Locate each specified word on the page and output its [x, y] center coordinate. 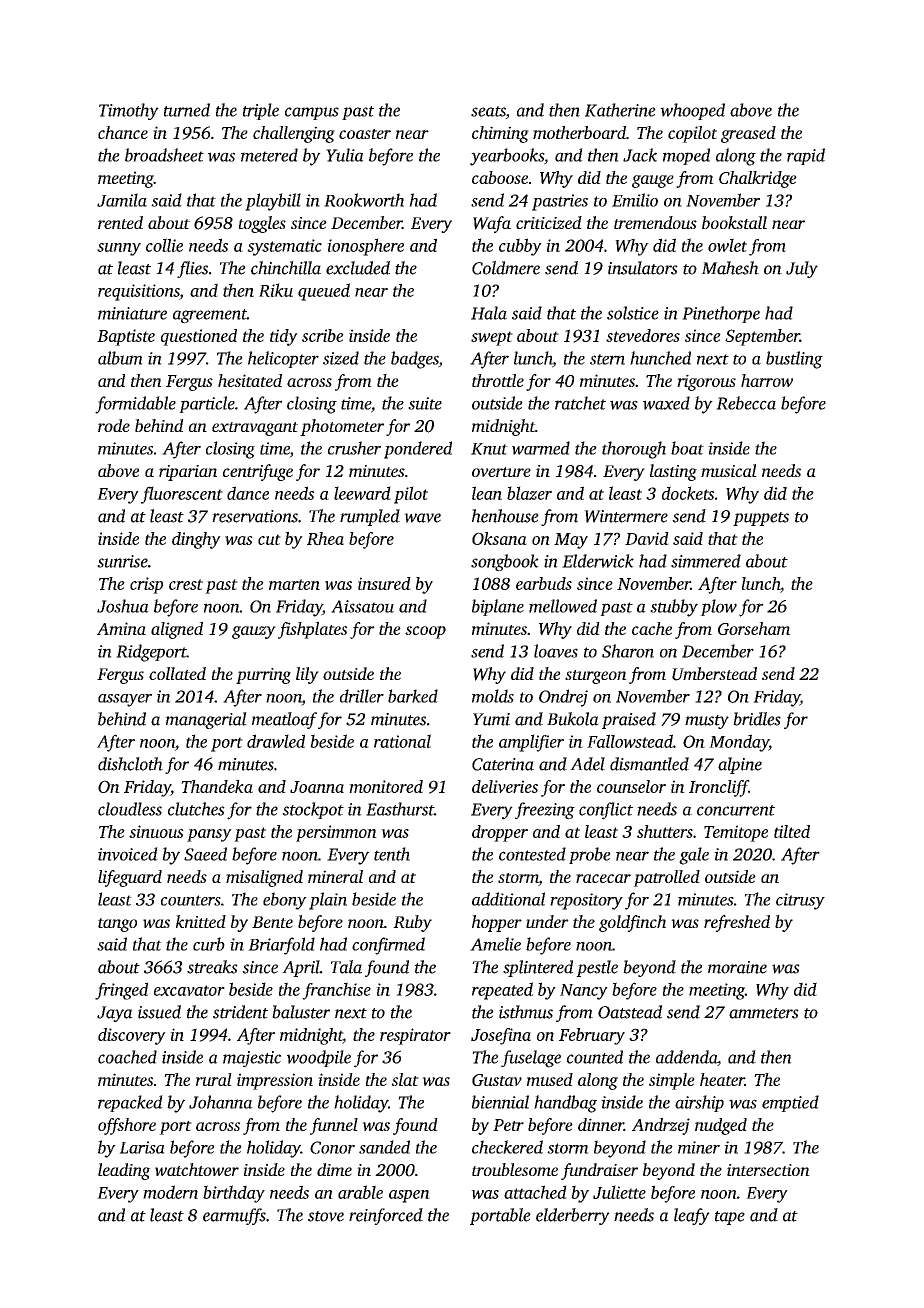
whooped [692, 111]
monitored [386, 786]
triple [261, 111]
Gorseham [754, 628]
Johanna [221, 1102]
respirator [415, 1036]
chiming [500, 134]
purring [263, 676]
